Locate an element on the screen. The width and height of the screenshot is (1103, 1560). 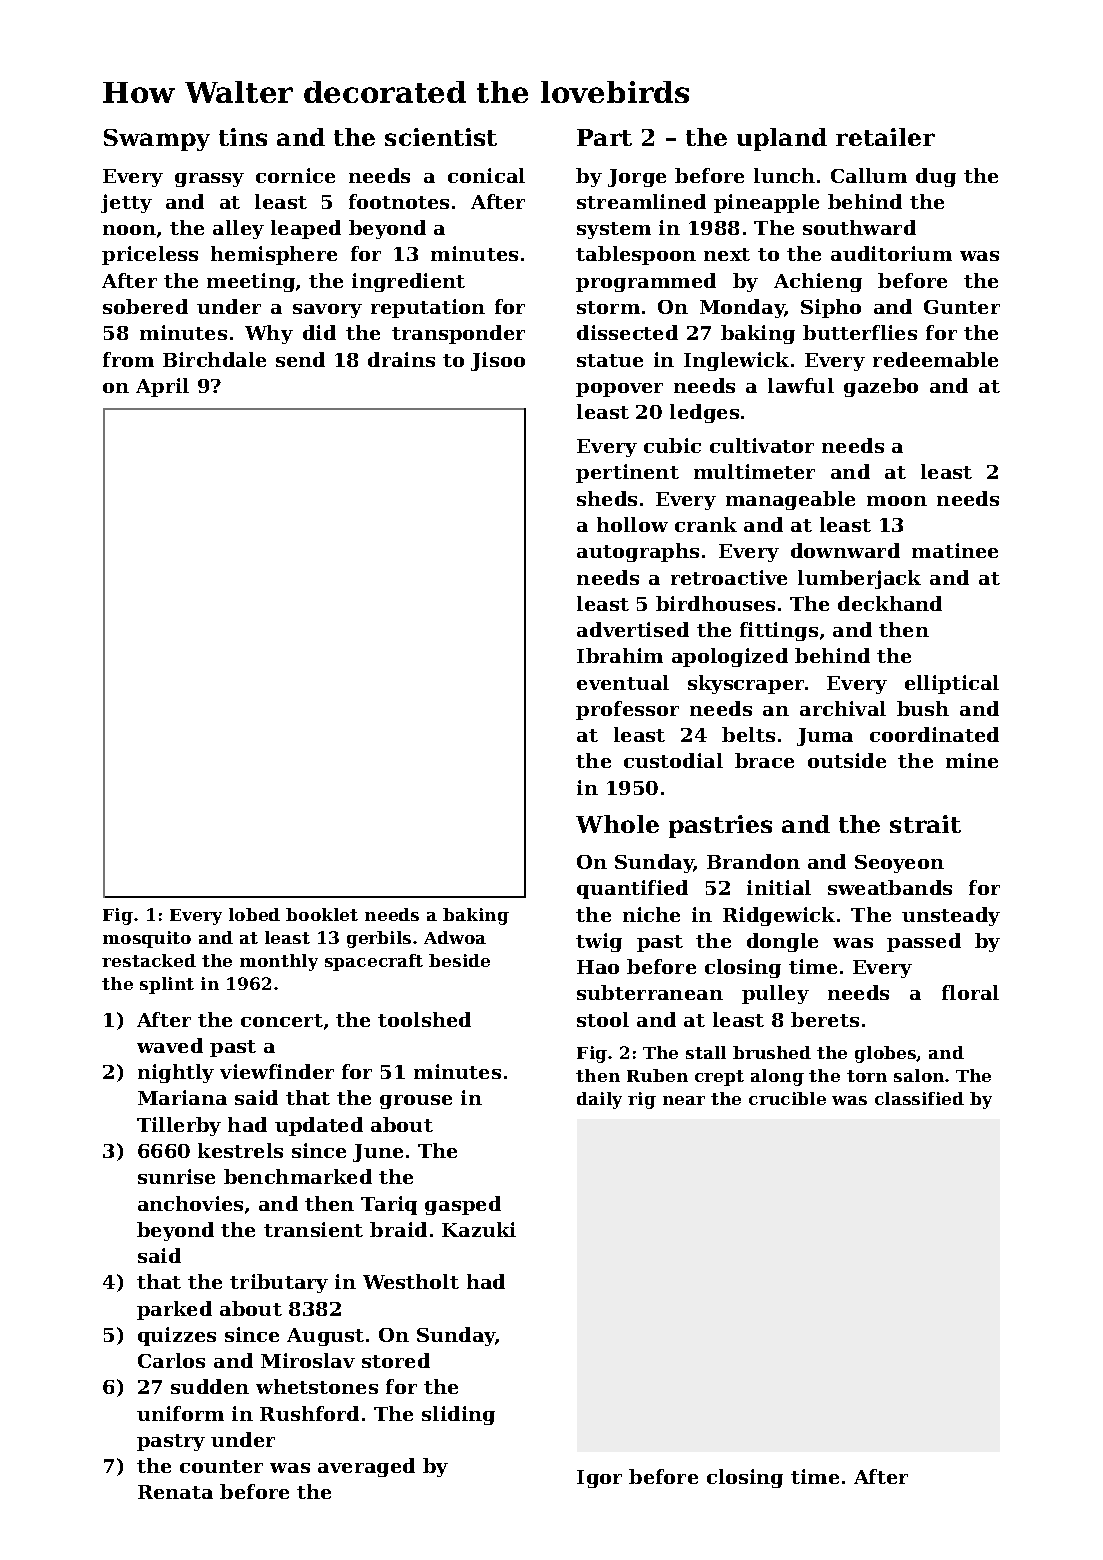
lumberjack is located at coordinates (859, 579).
